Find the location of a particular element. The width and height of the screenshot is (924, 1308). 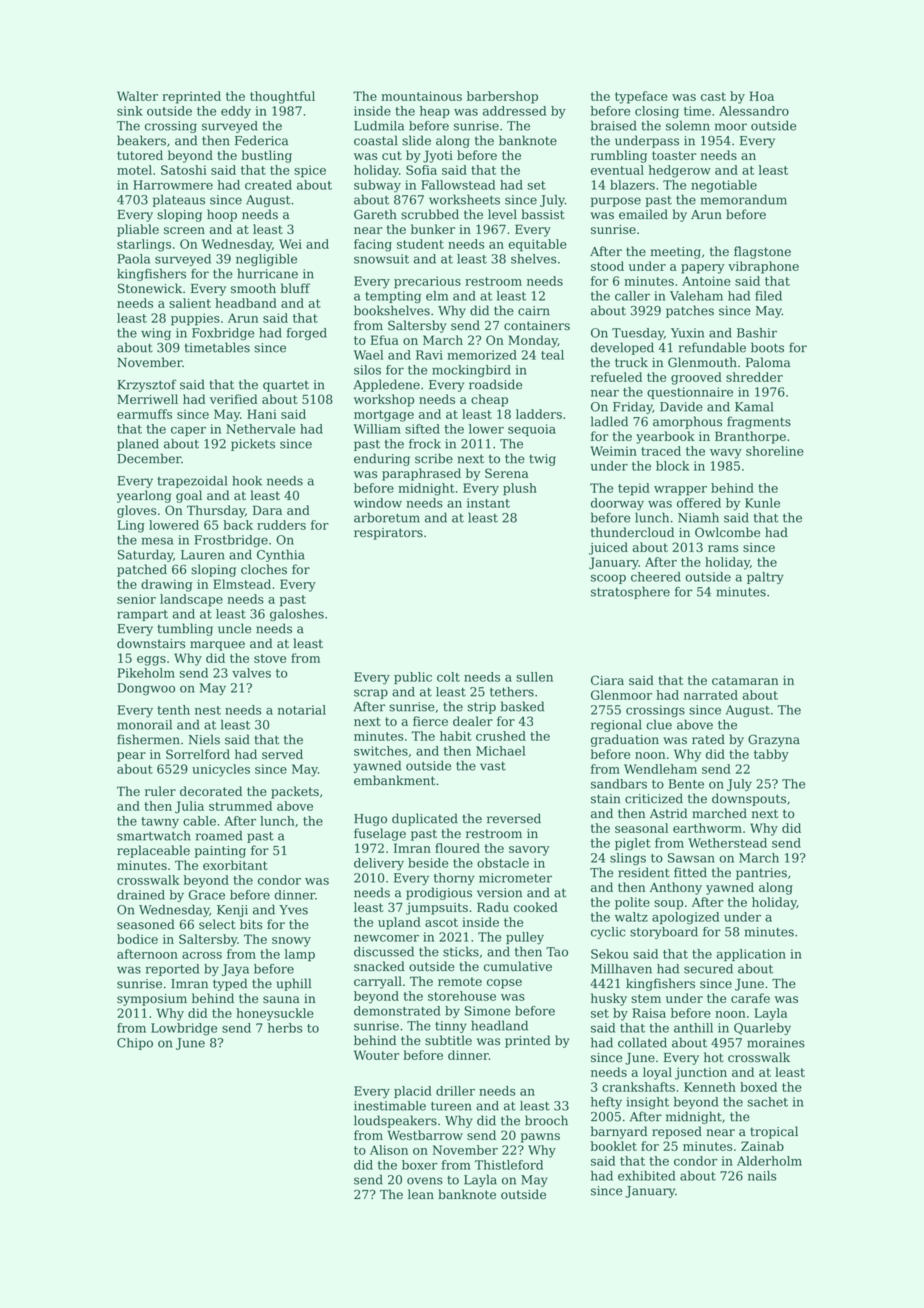

pickets is located at coordinates (253, 445).
